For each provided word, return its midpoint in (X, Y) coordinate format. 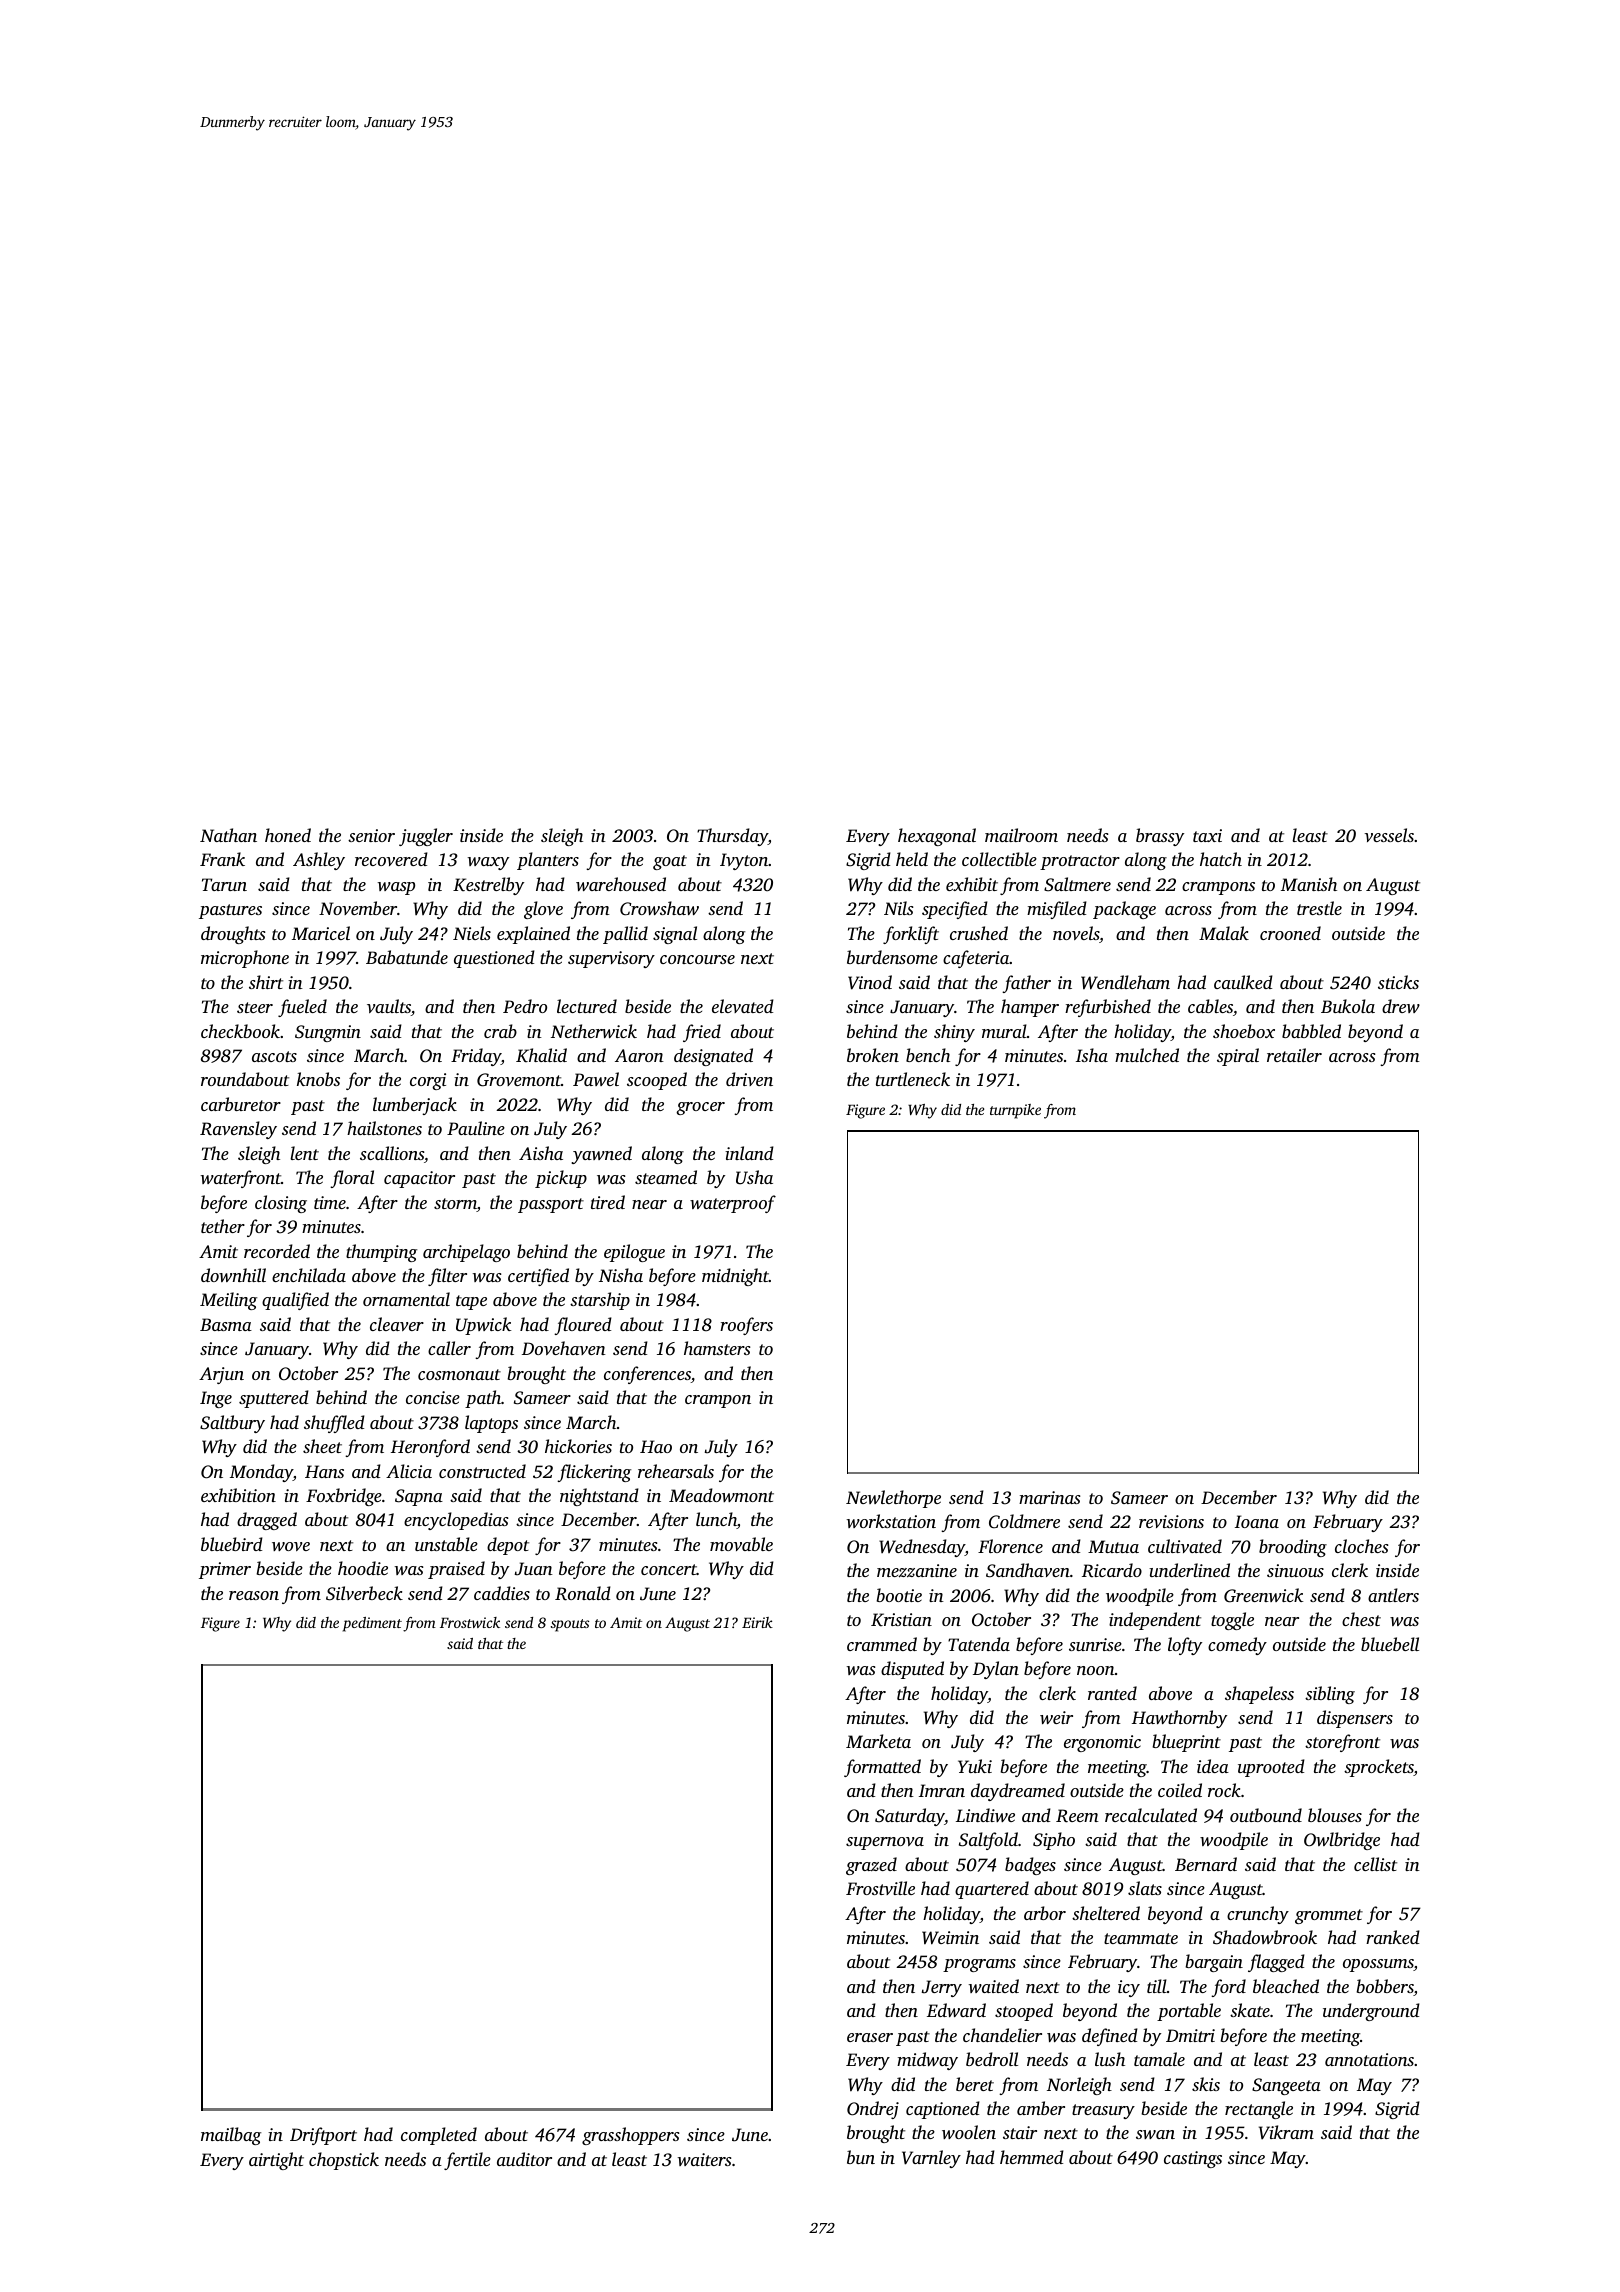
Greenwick (1263, 1595)
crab (500, 1031)
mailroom (1021, 835)
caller (449, 1348)
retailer (1294, 1055)
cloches (1361, 1546)
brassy (1160, 837)
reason (254, 1595)
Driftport (323, 2136)
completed (439, 2136)
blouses (1335, 1815)
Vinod (870, 982)
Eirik (757, 1622)
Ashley (319, 861)
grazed (871, 1866)
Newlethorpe (893, 1499)
